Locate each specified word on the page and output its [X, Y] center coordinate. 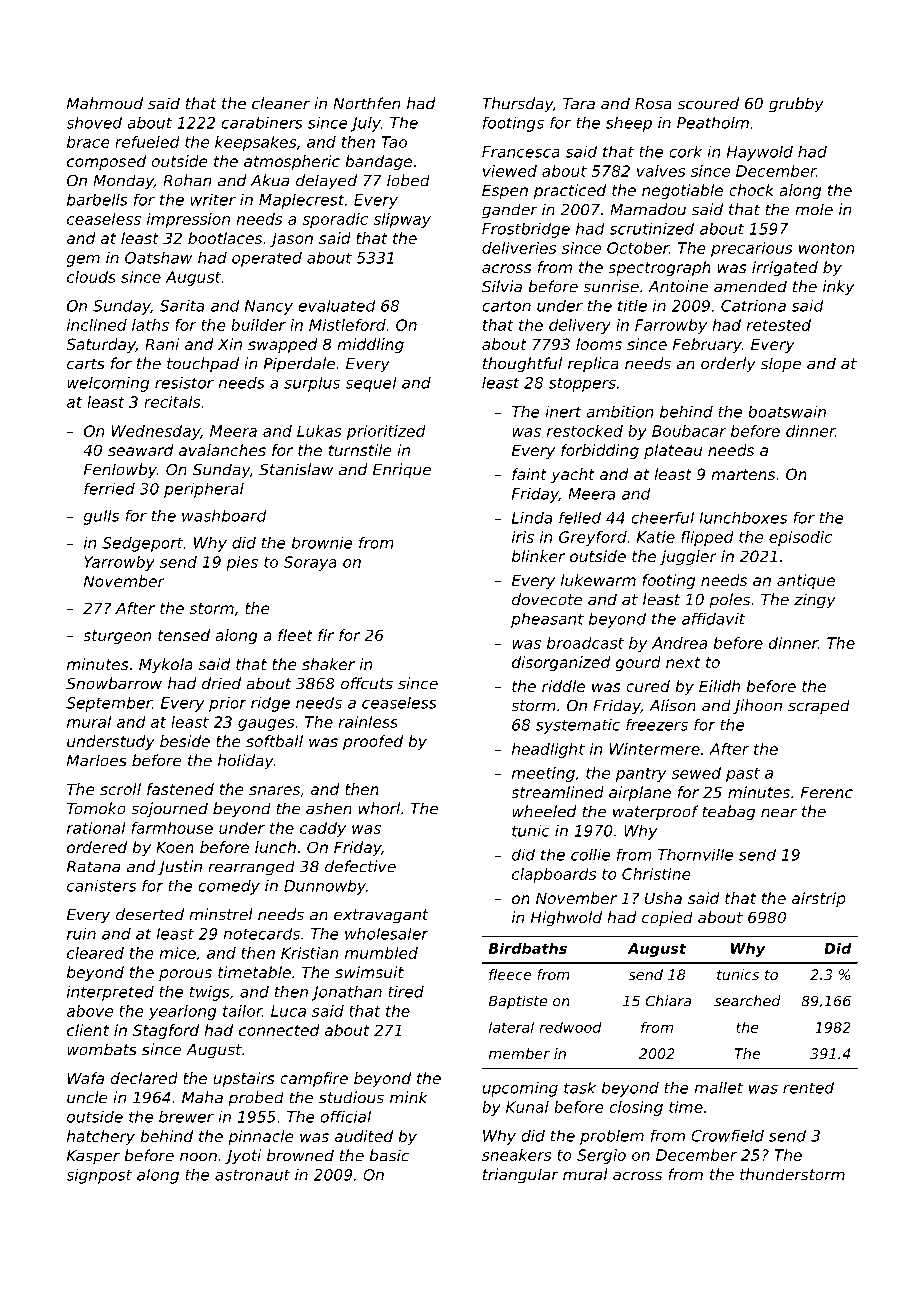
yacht [573, 475]
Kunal [527, 1107]
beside [185, 741]
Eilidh [719, 686]
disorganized [561, 663]
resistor [184, 383]
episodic [800, 538]
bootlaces [225, 238]
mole [814, 209]
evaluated [337, 306]
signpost [99, 1176]
